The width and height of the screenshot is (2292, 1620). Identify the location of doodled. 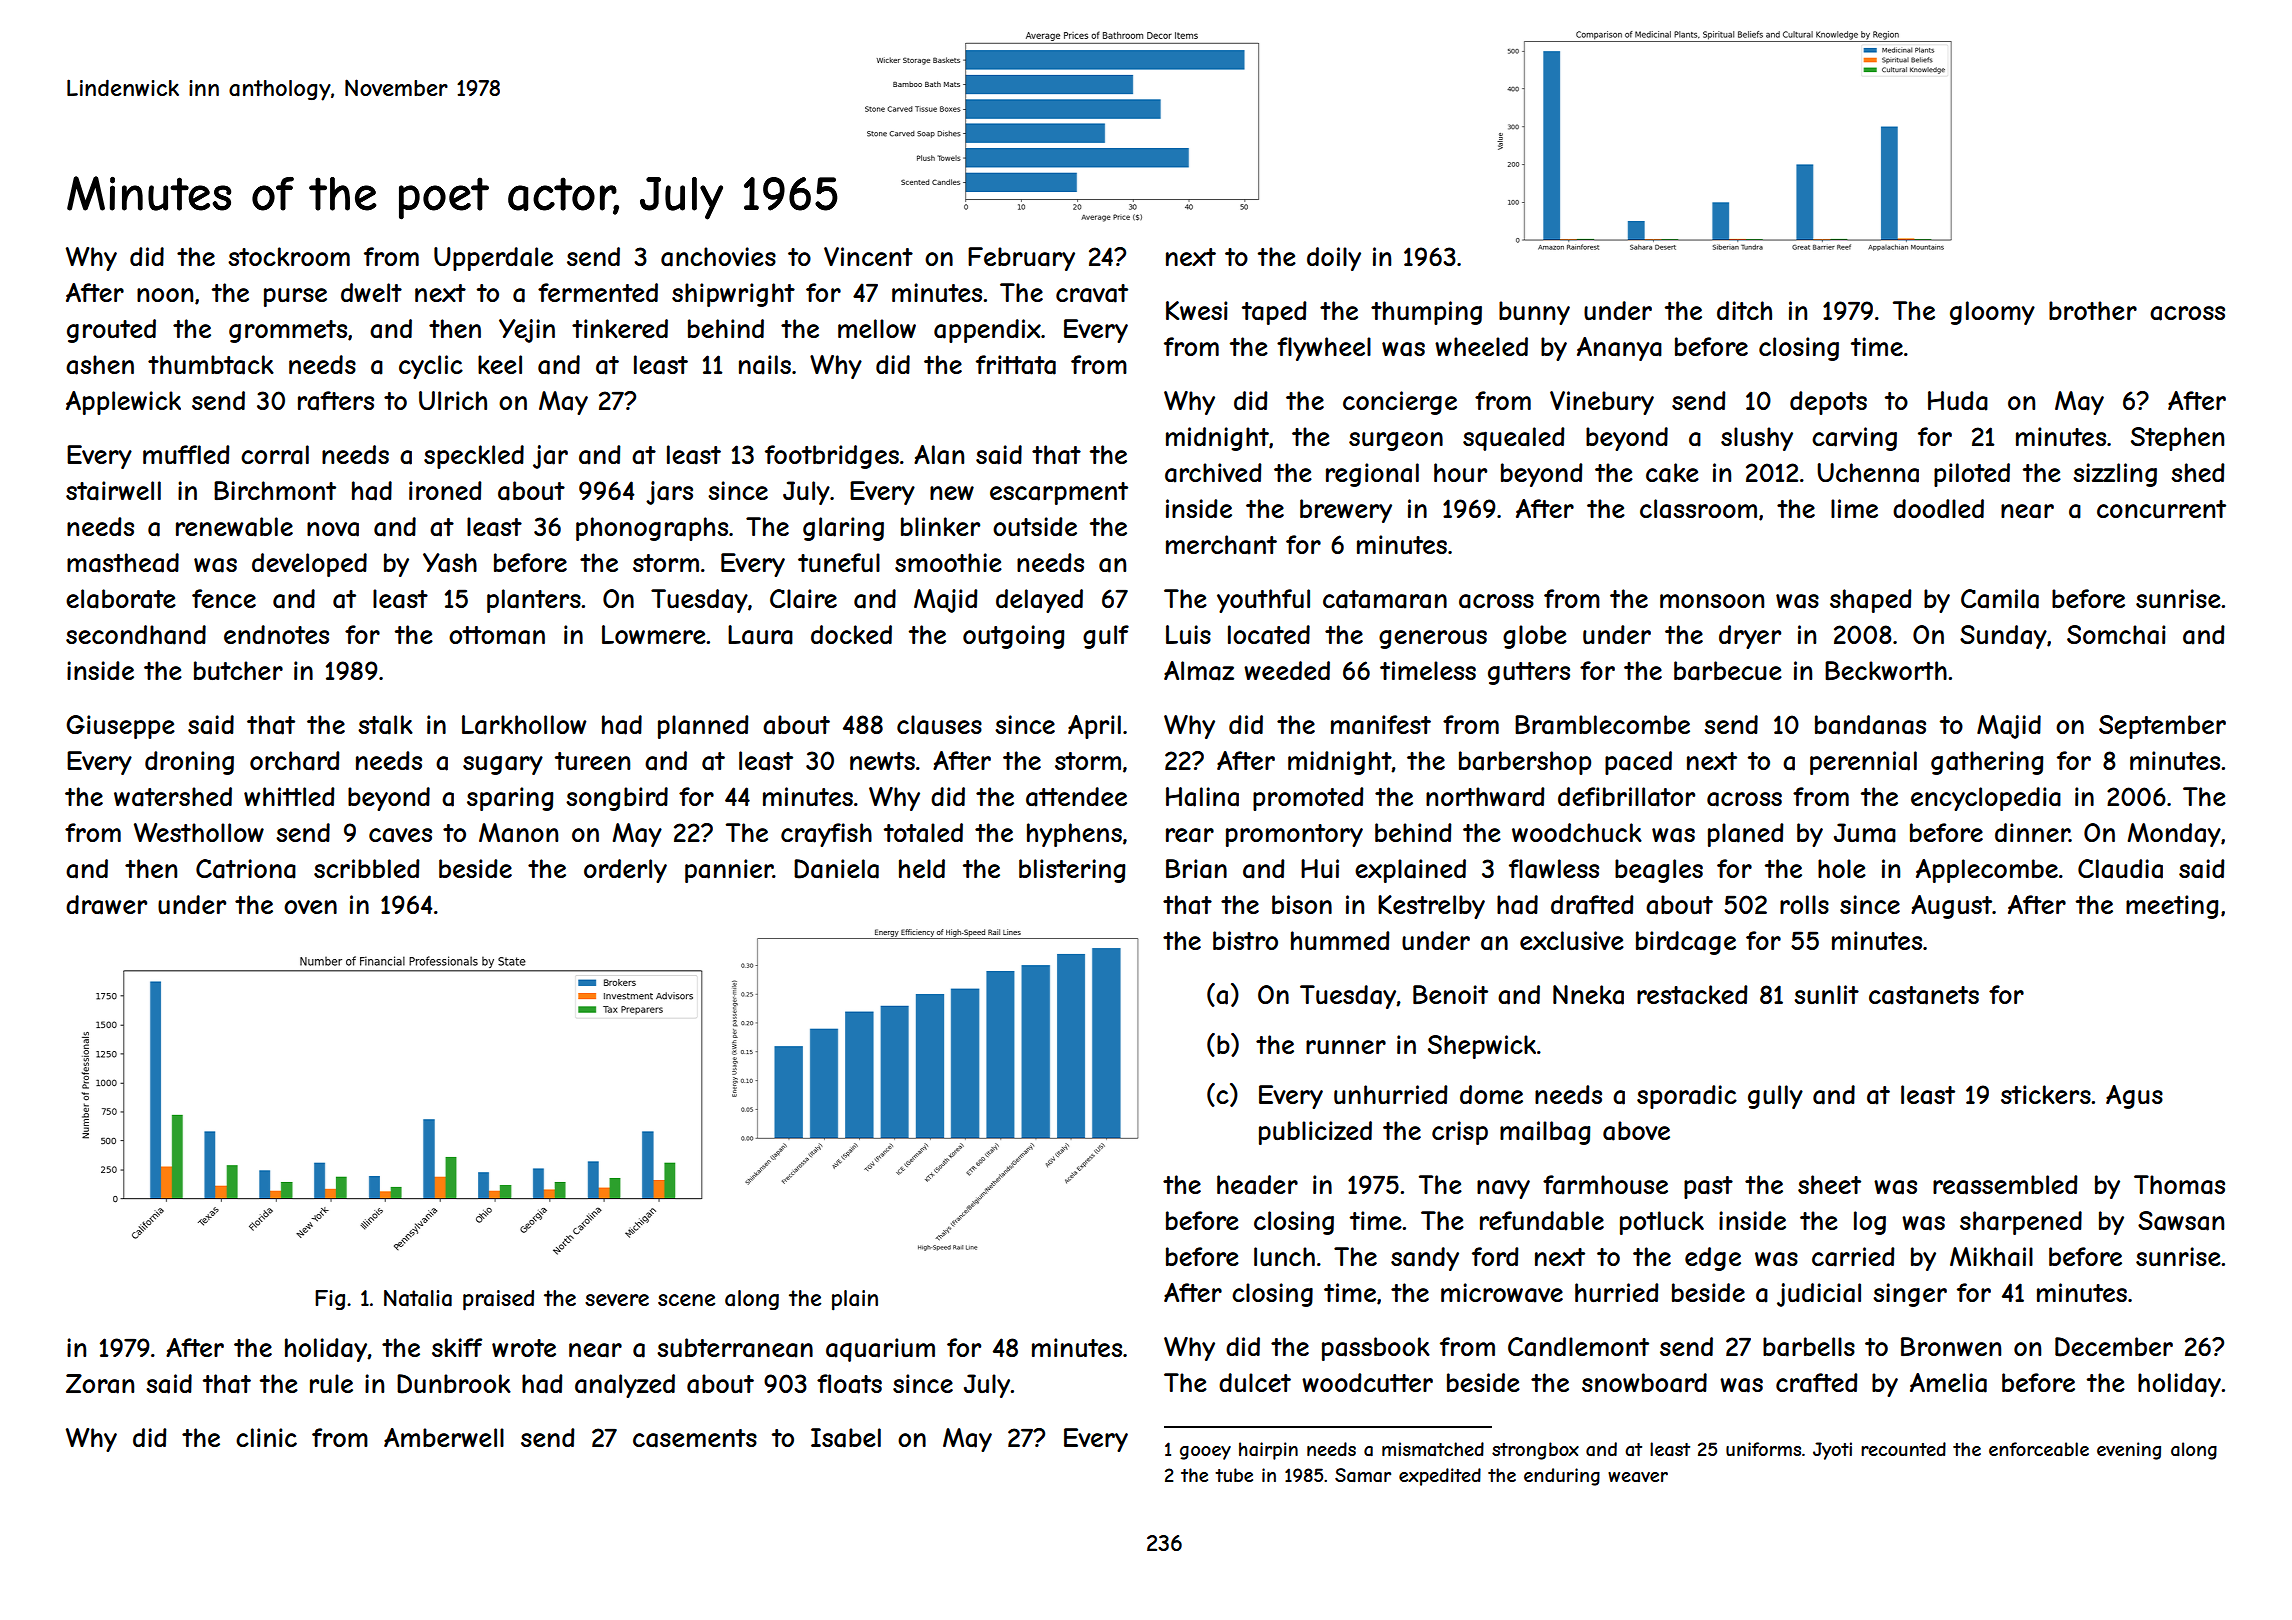
(1938, 508).
